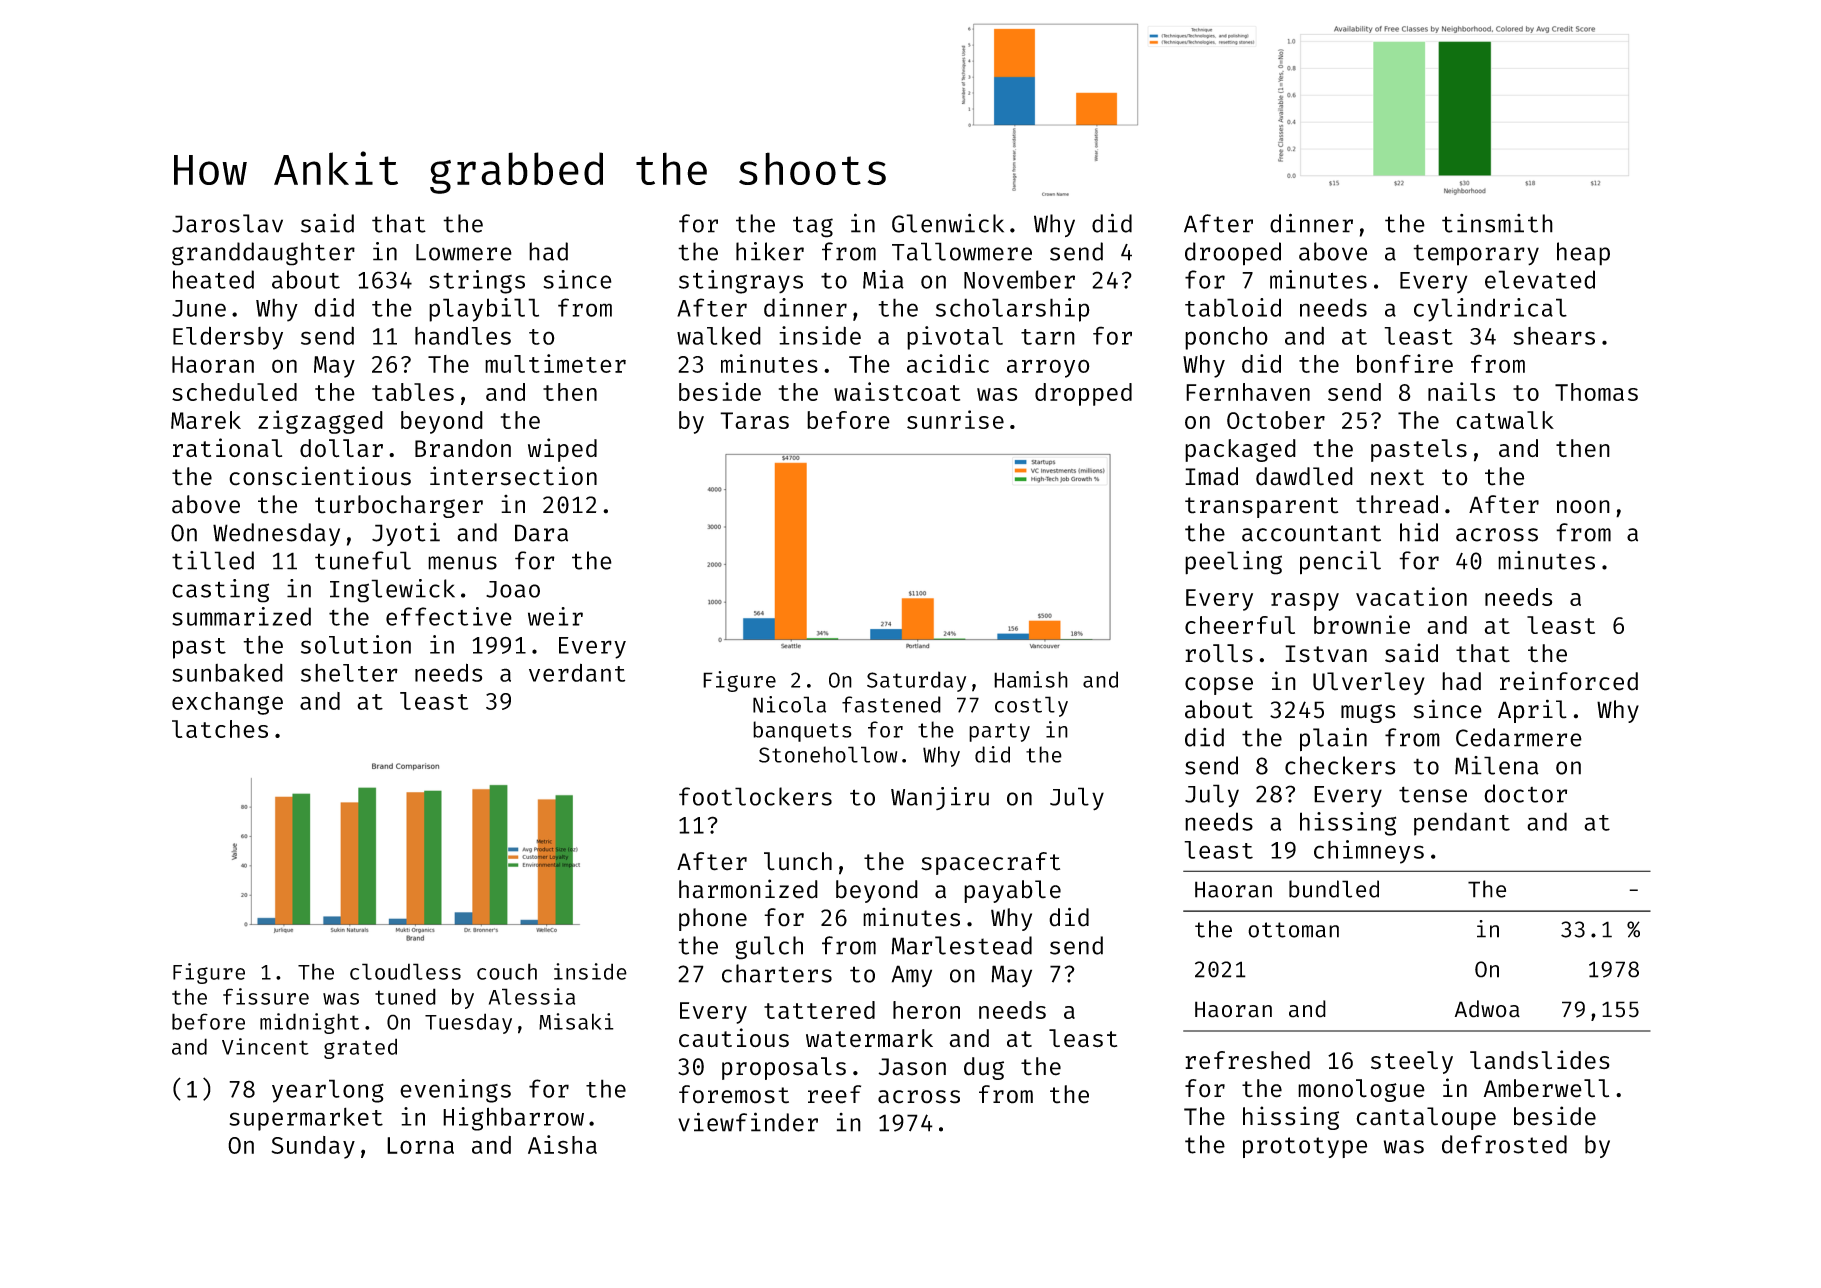 The image size is (1821, 1288). I want to click on Jaroslav, so click(227, 223).
